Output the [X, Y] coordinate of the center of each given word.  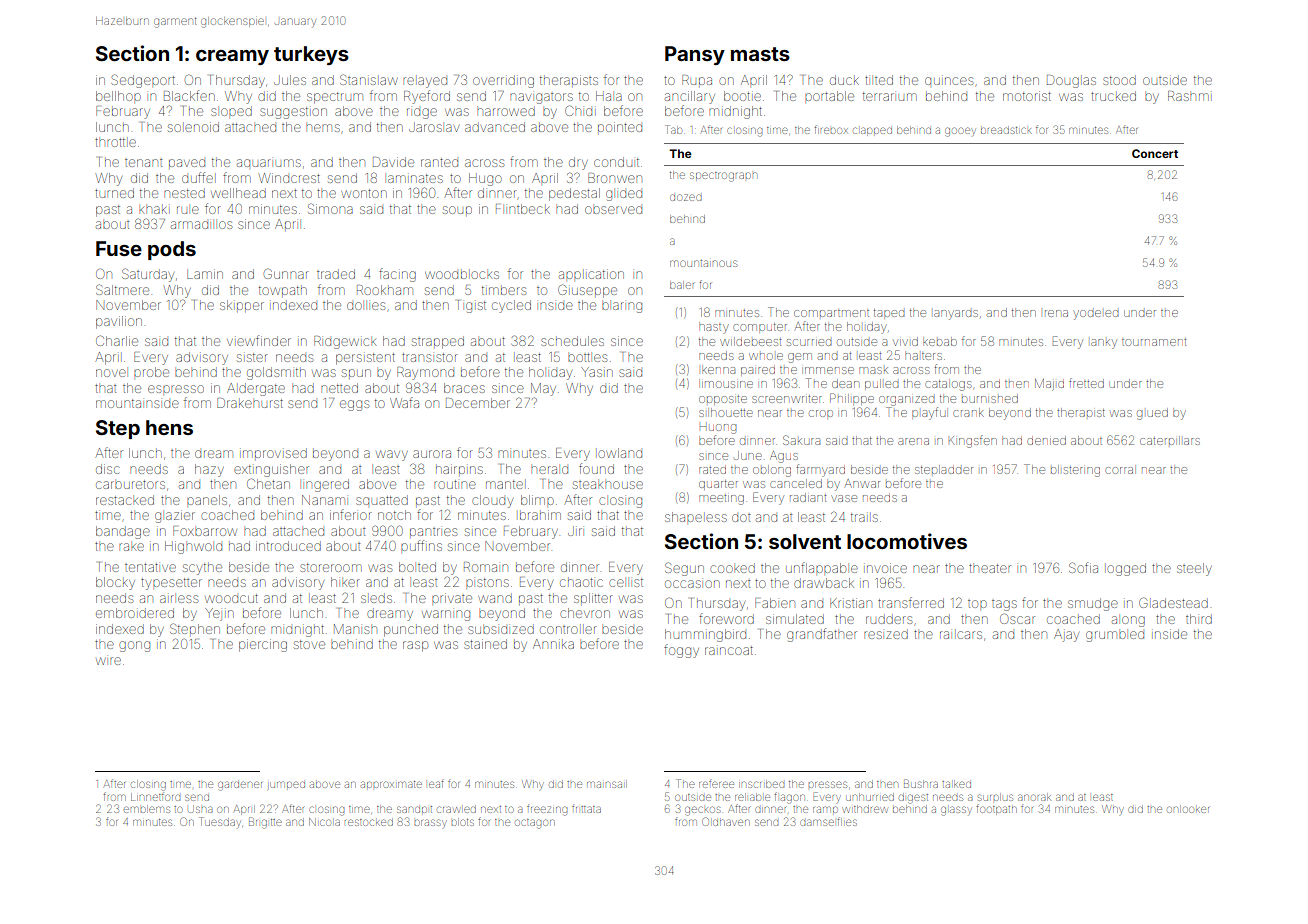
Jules [290, 80]
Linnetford [155, 796]
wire [108, 661]
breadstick [1006, 130]
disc [108, 469]
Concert [1155, 153]
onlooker [1188, 809]
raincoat [729, 650]
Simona [330, 208]
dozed [686, 197]
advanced [495, 127]
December [478, 403]
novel [111, 373]
